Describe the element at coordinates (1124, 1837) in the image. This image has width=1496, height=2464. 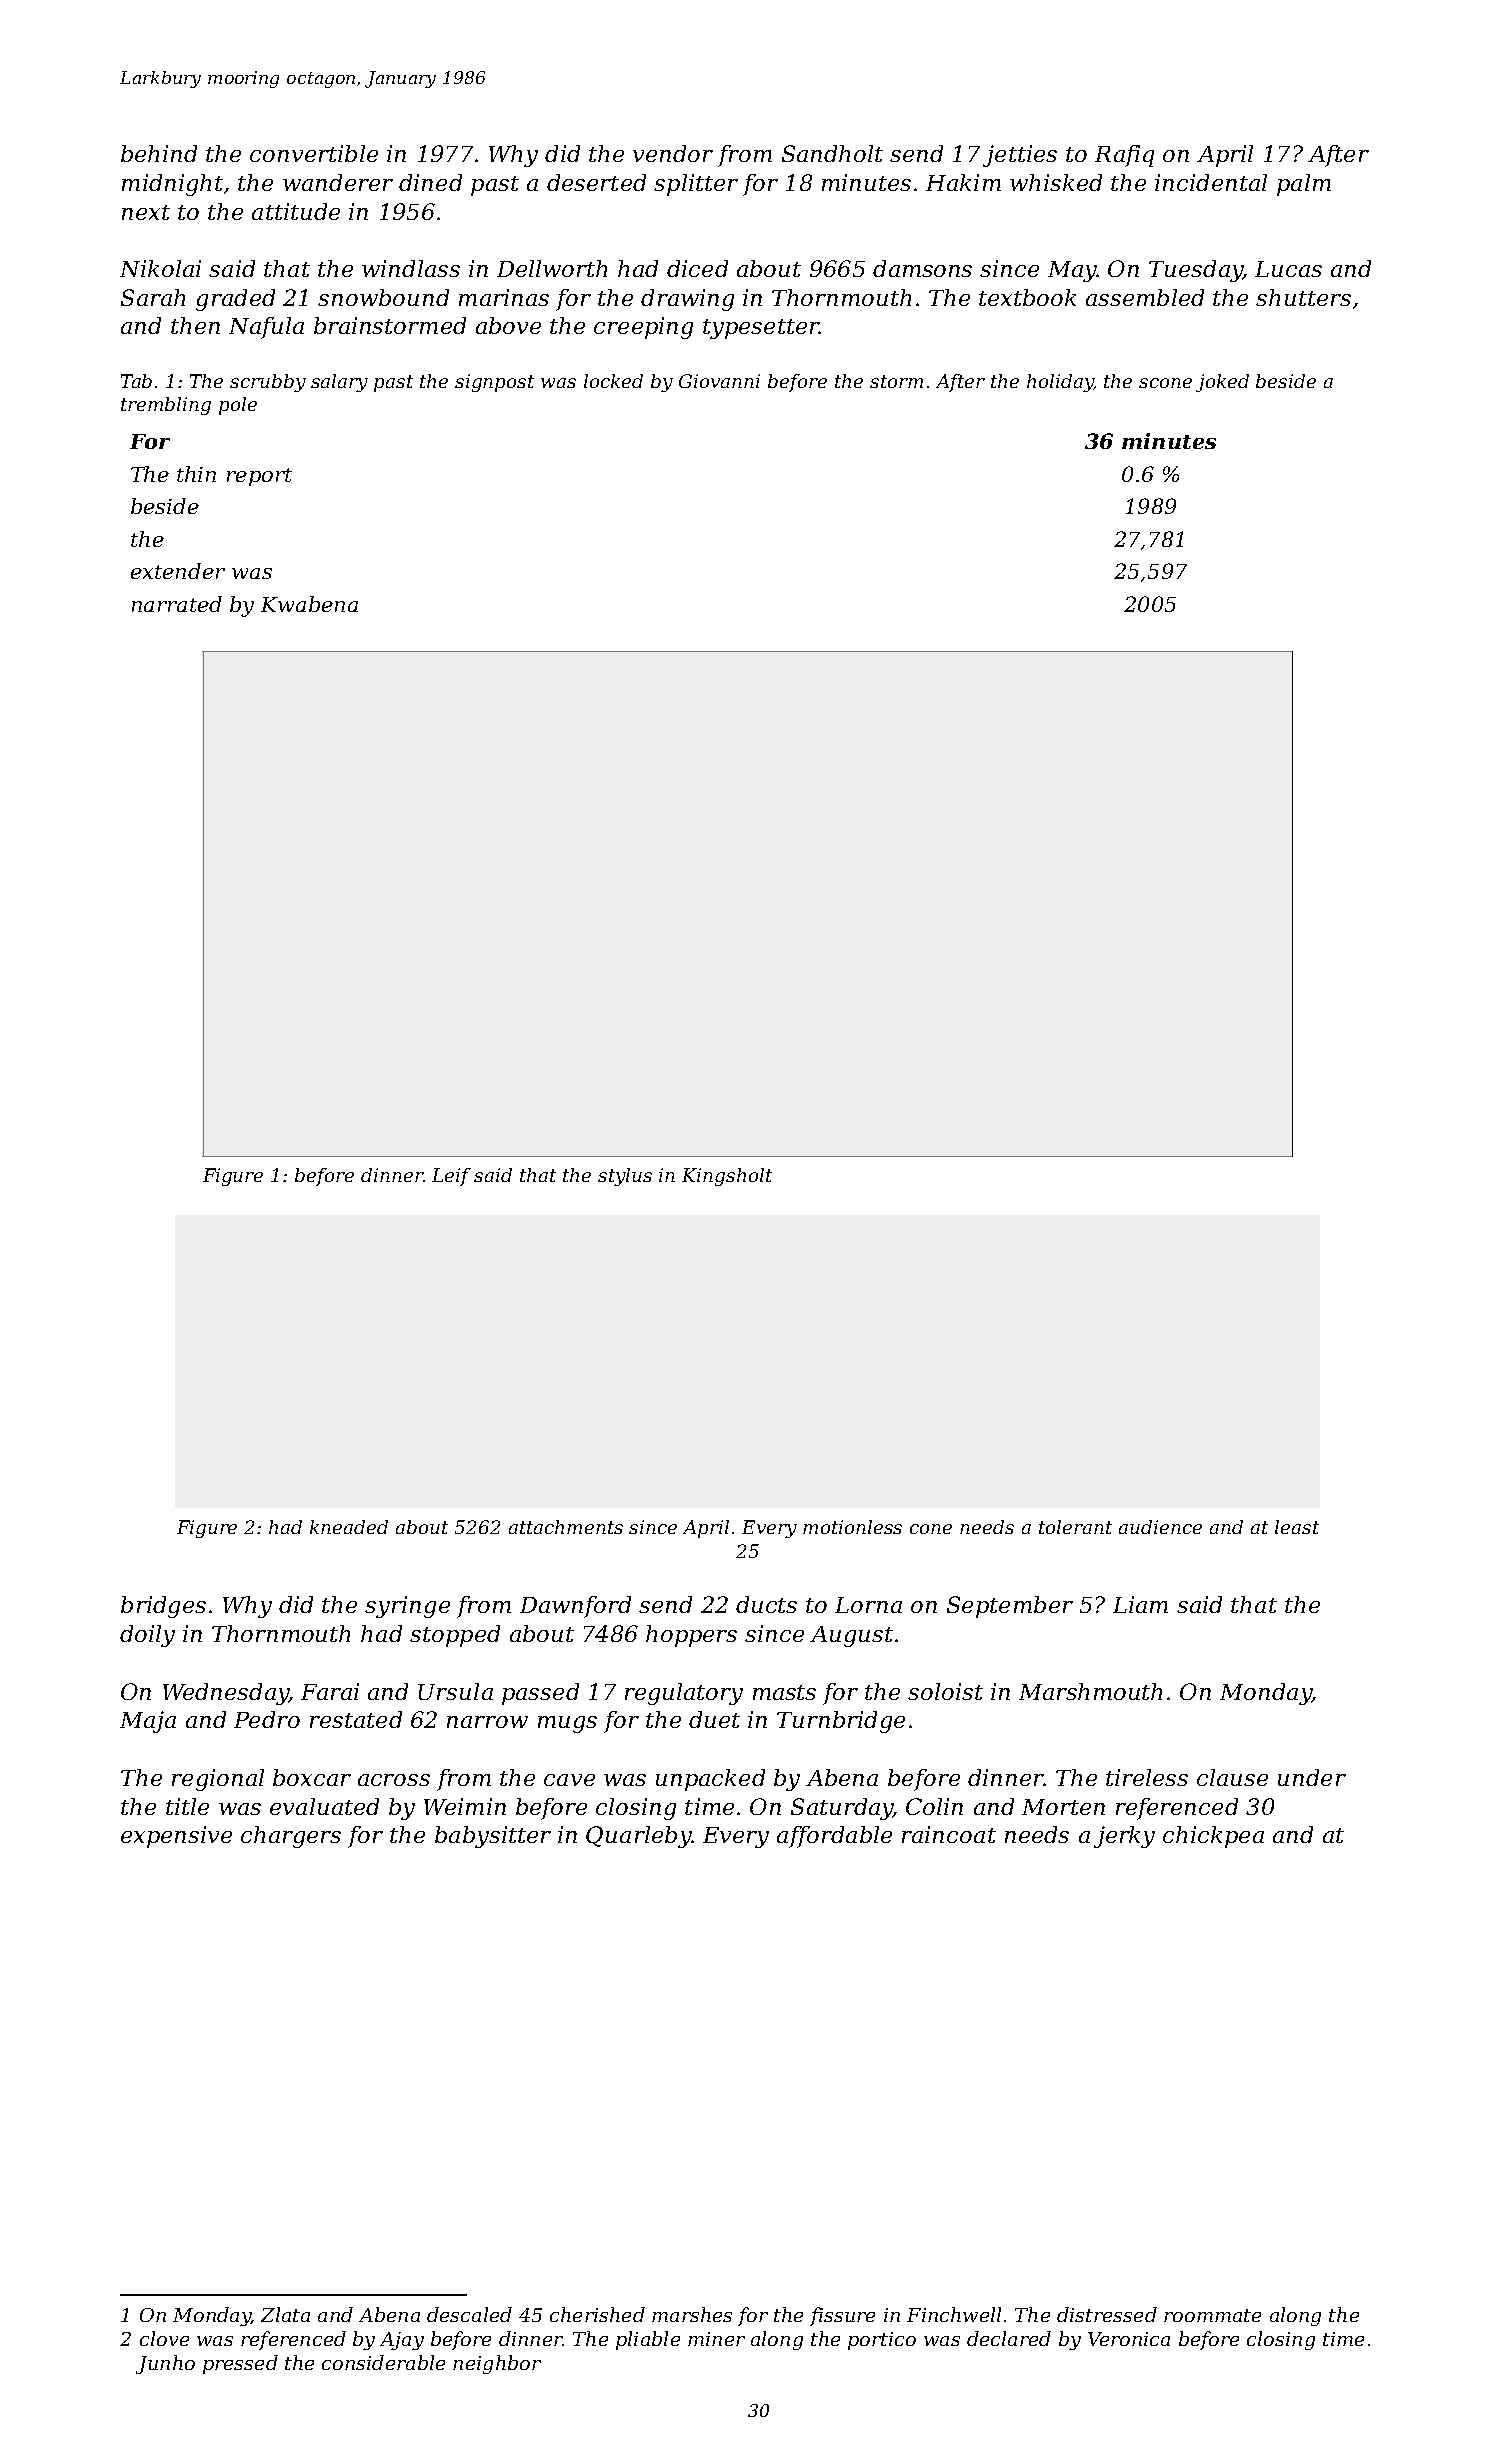
I see `jerky` at that location.
